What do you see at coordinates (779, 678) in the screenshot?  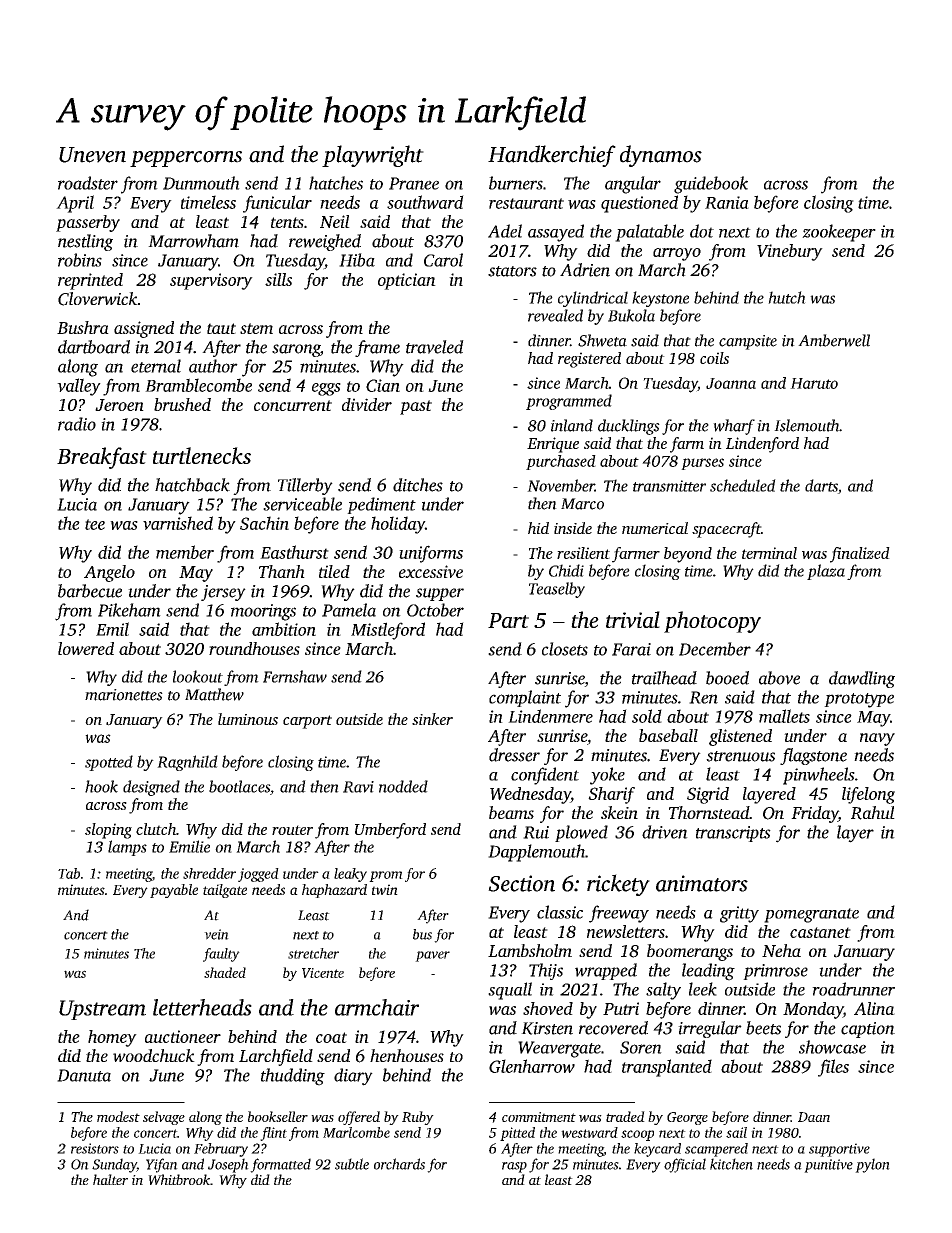 I see `above` at bounding box center [779, 678].
